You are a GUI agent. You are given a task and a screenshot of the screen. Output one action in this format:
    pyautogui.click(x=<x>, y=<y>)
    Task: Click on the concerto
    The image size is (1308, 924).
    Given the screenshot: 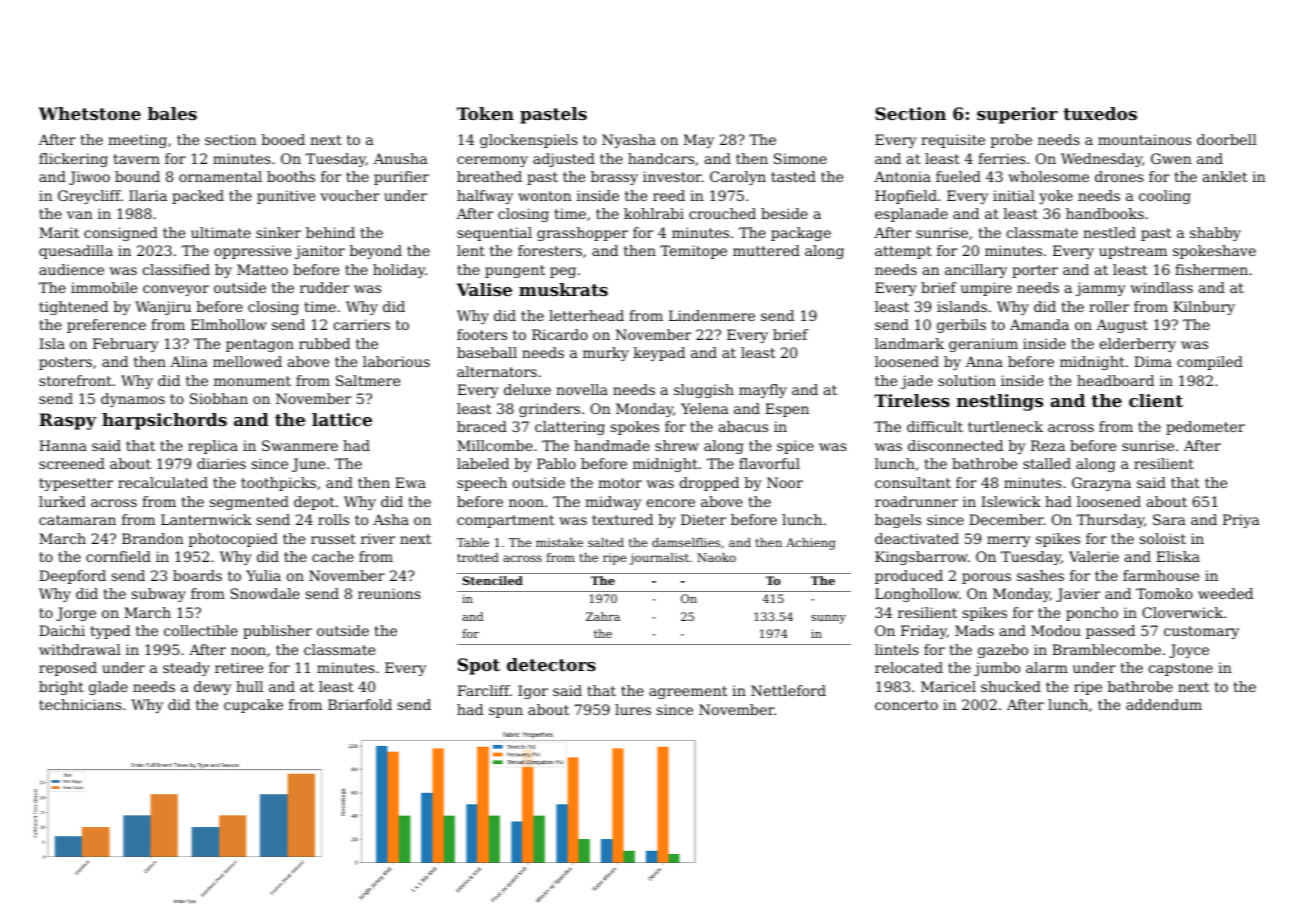 What is the action you would take?
    pyautogui.click(x=906, y=705)
